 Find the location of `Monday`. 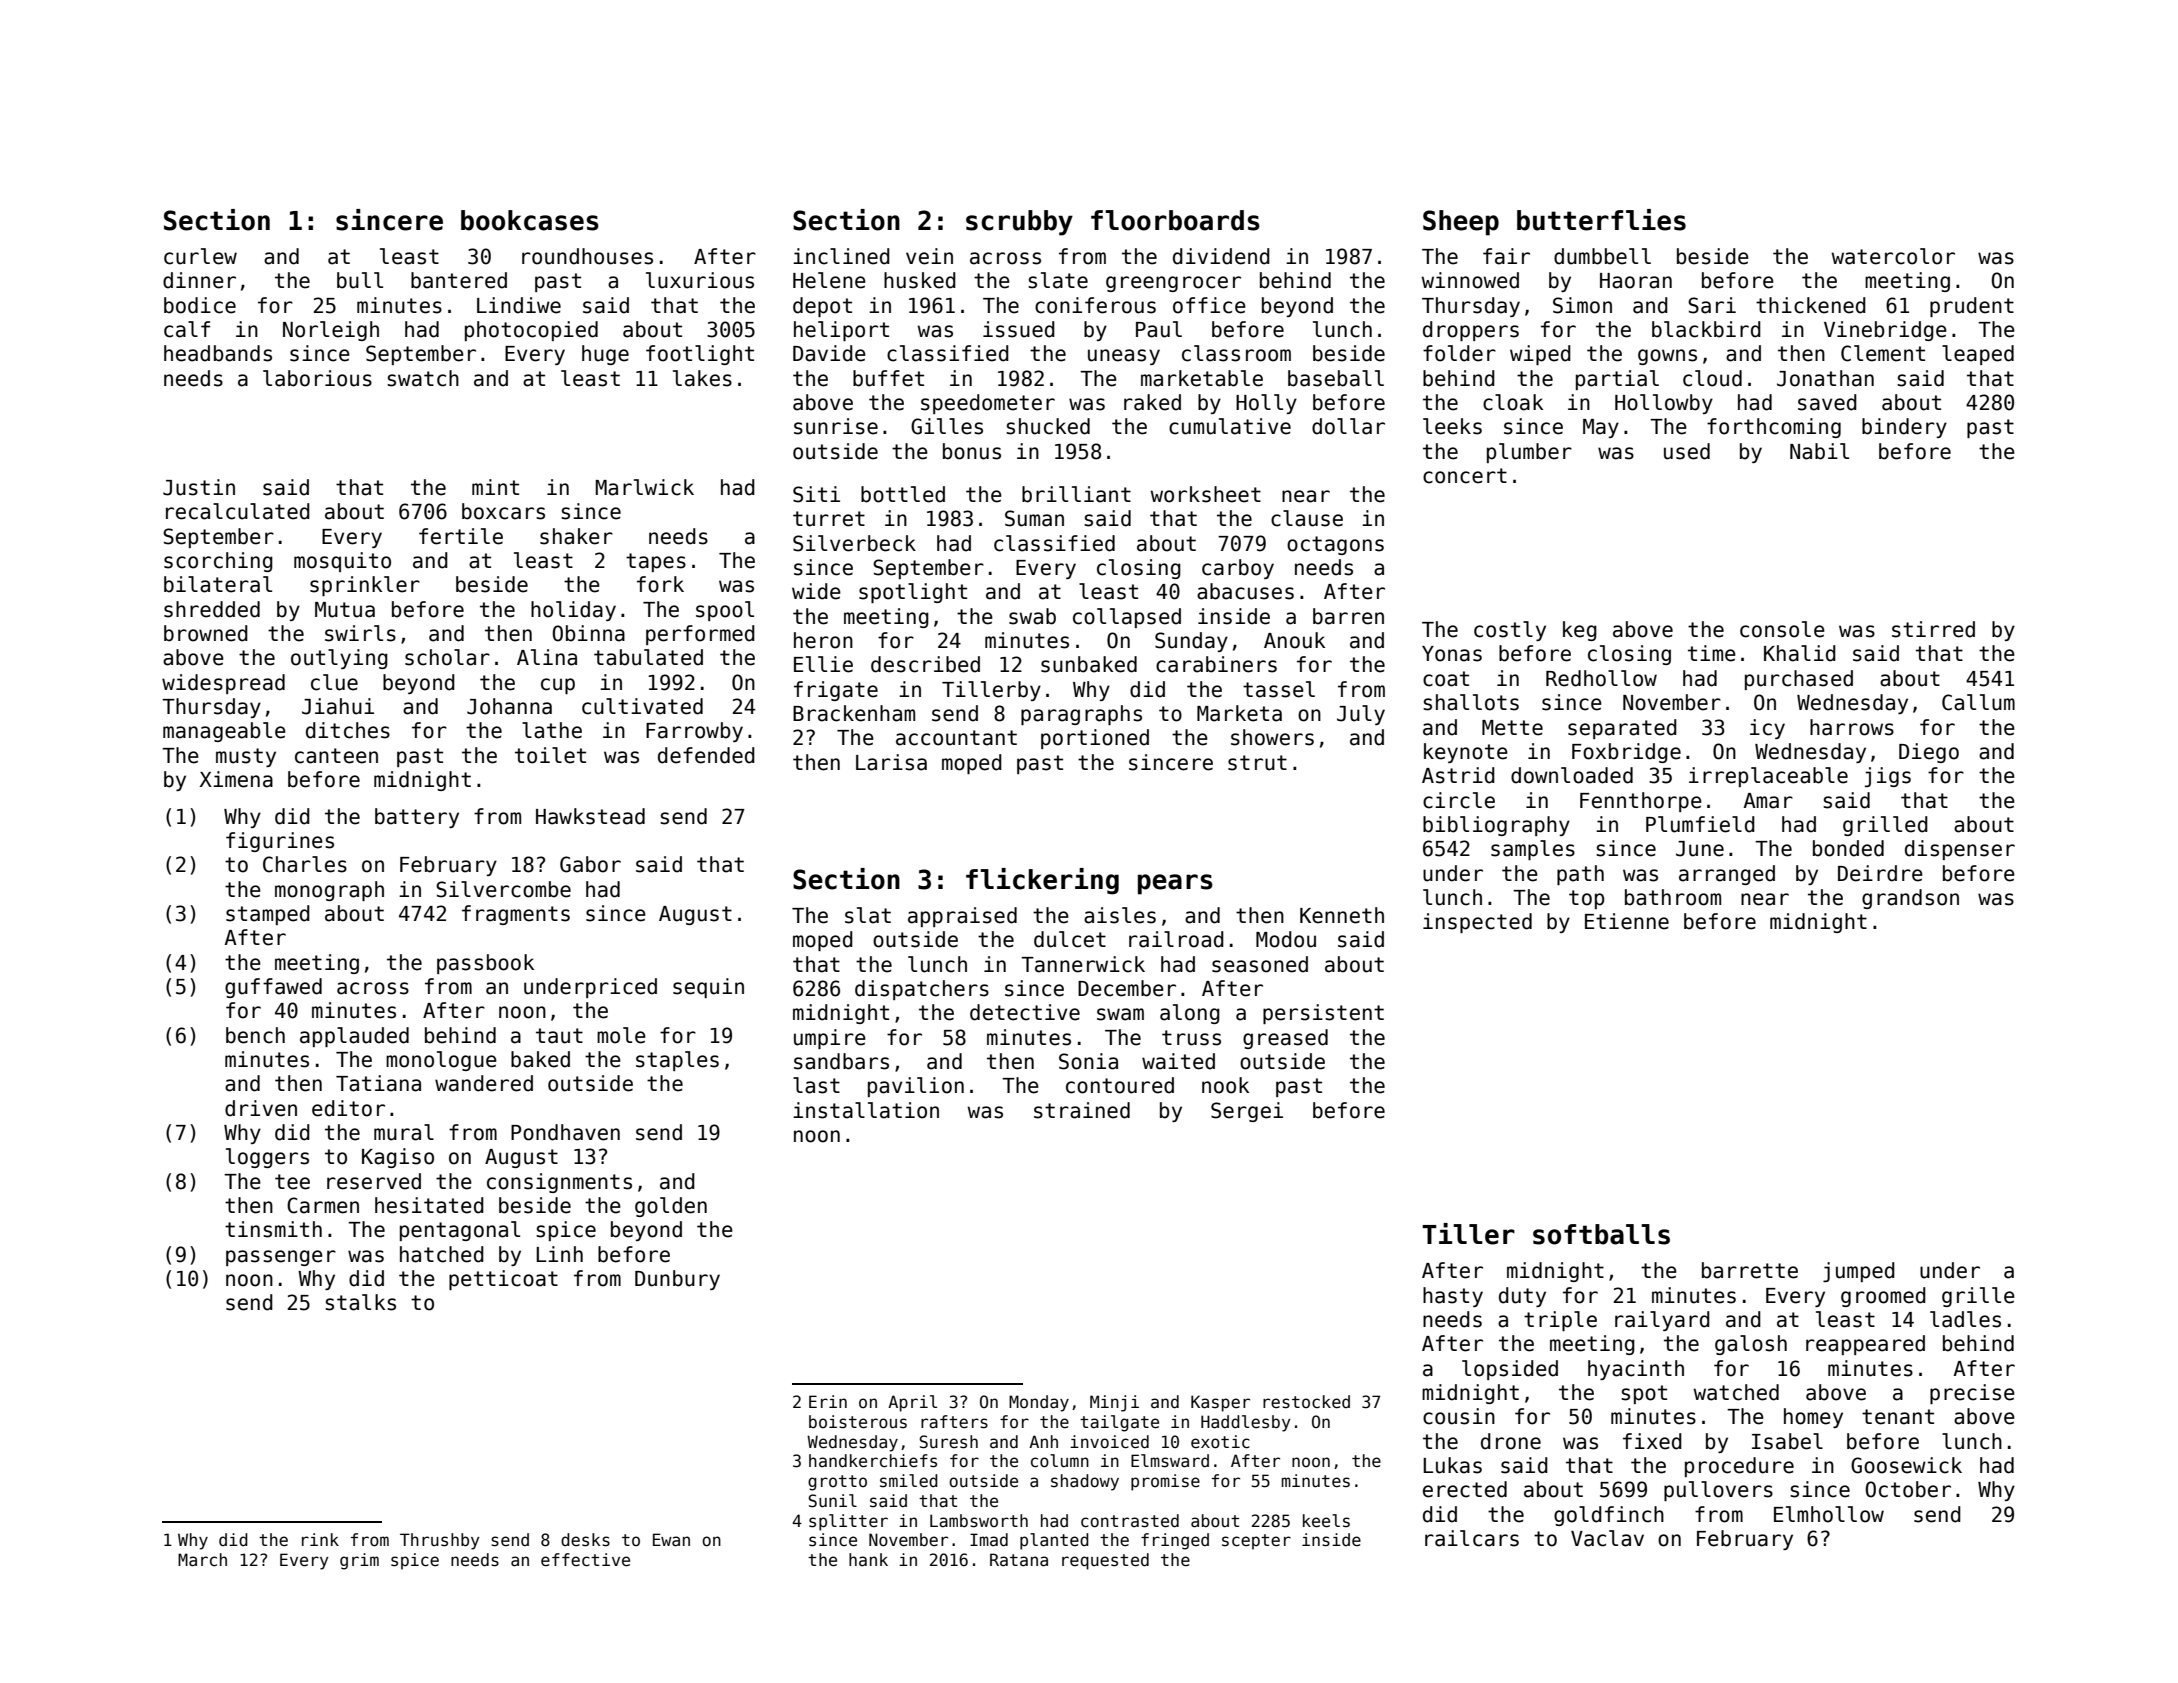

Monday is located at coordinates (1039, 1403).
